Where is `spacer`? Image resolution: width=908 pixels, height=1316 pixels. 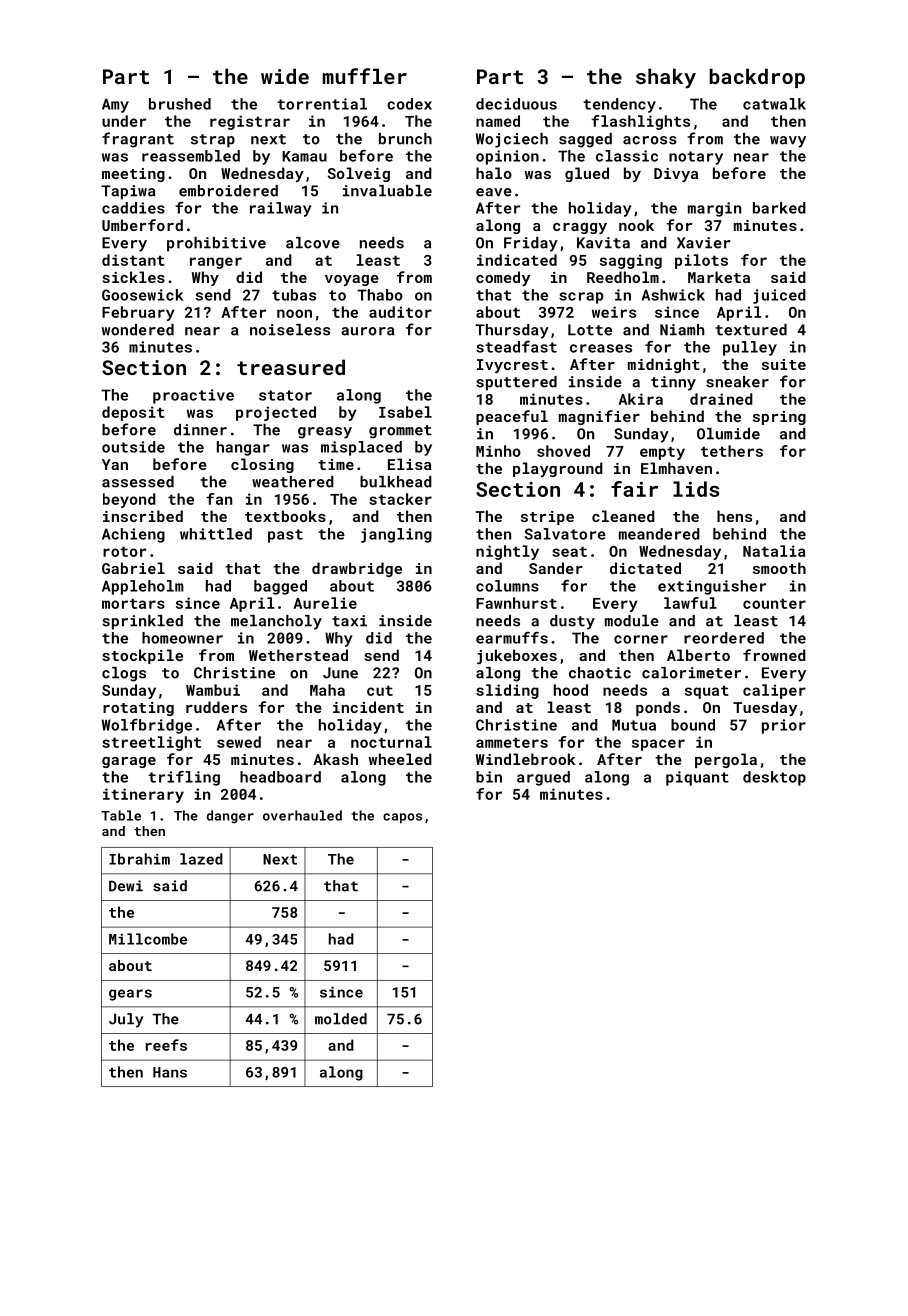 spacer is located at coordinates (658, 745).
